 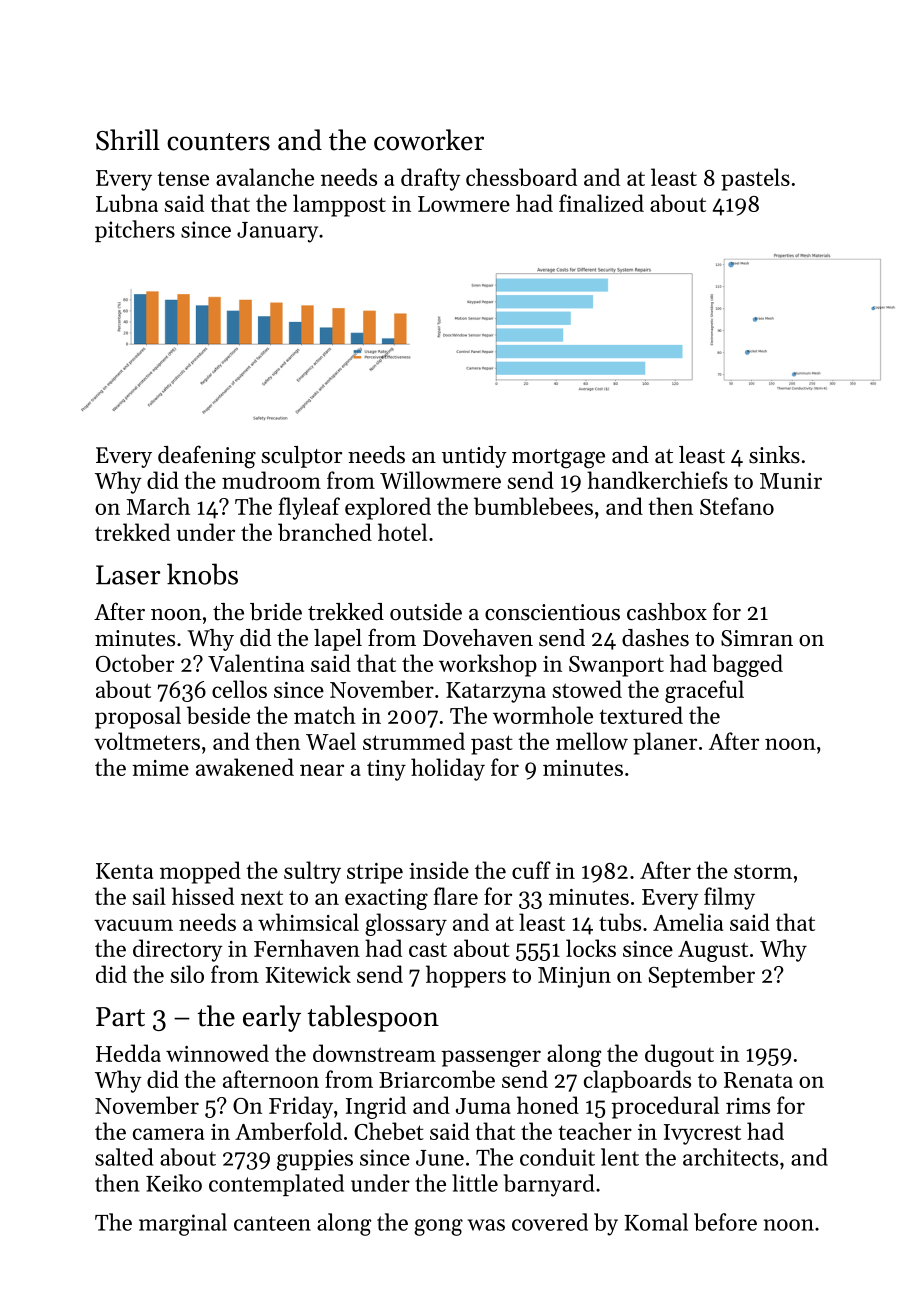 What do you see at coordinates (533, 506) in the page?
I see `bumblebees` at bounding box center [533, 506].
